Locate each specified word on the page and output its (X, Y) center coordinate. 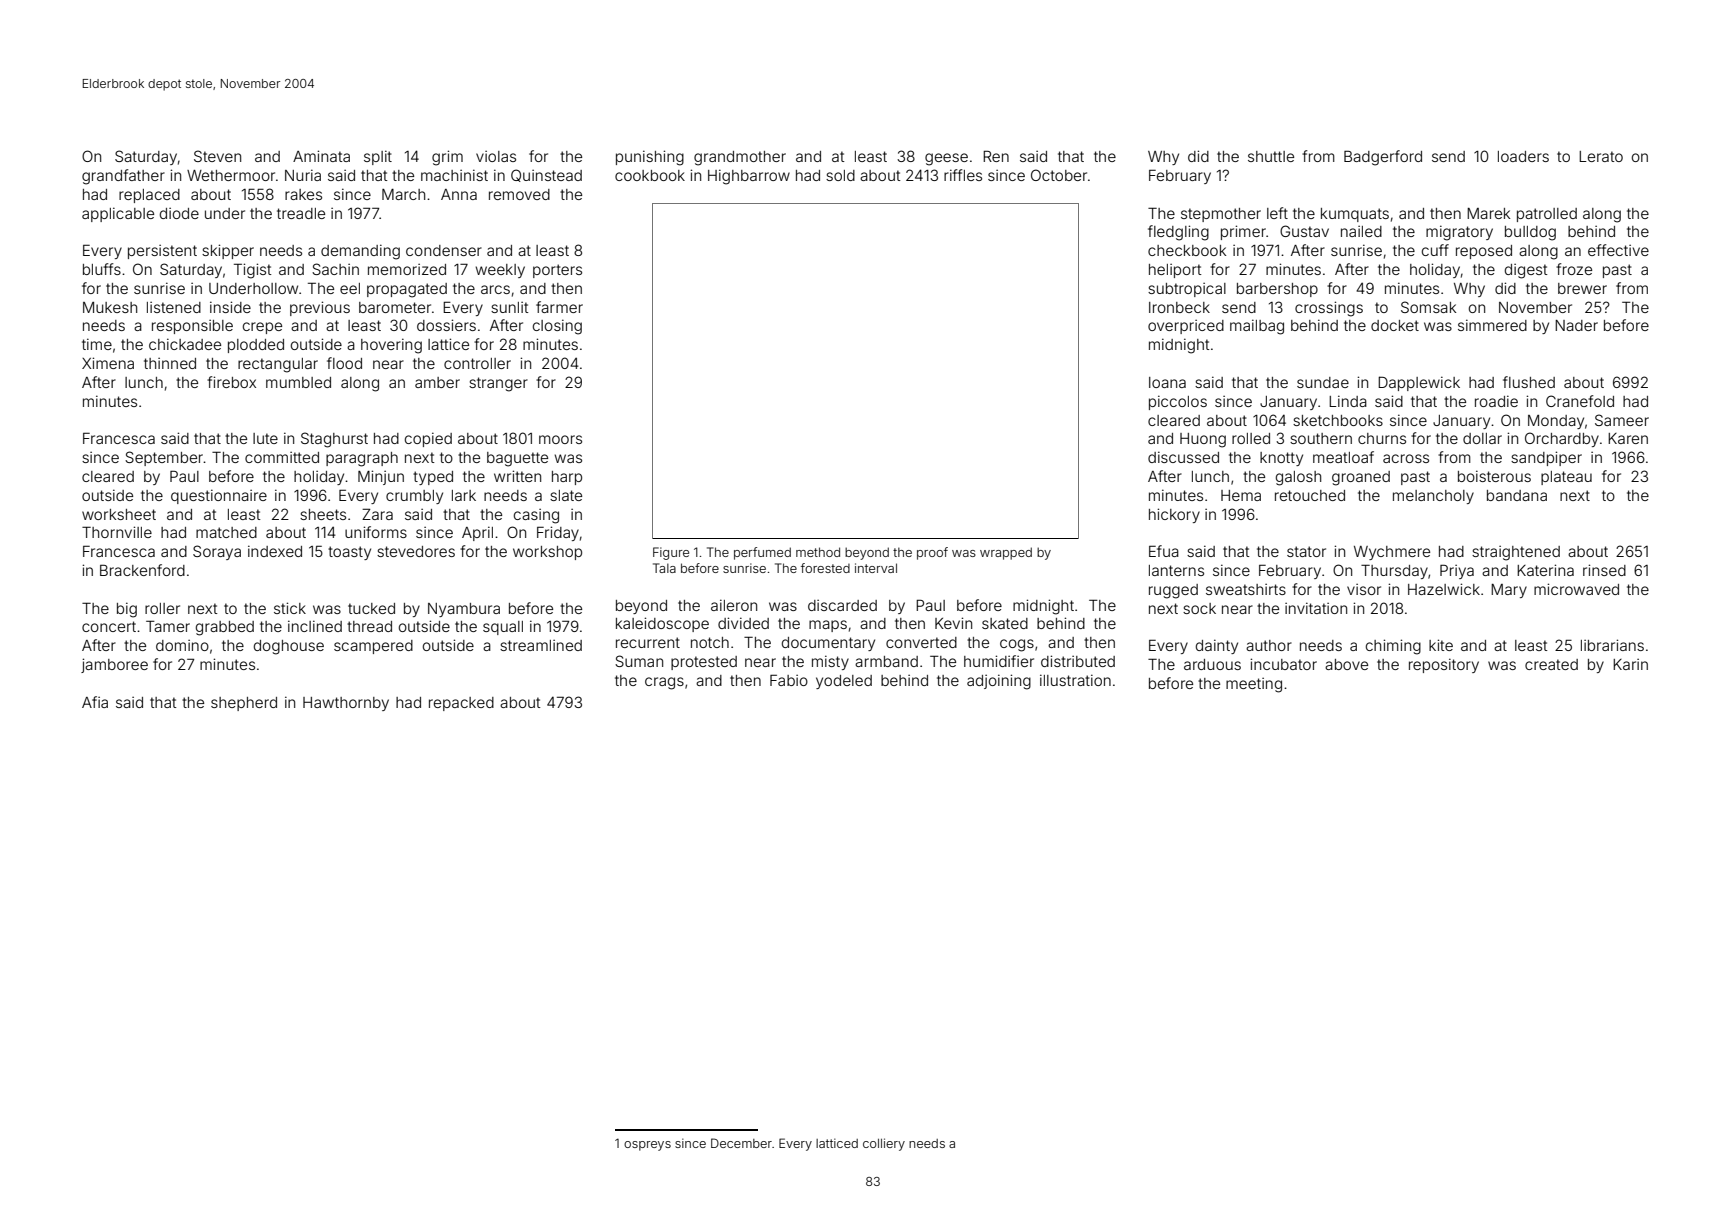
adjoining (999, 682)
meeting (1254, 685)
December (741, 1143)
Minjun (381, 477)
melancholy (1433, 497)
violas (496, 156)
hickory (1174, 515)
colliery (884, 1144)
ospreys (647, 1146)
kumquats (1355, 215)
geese (946, 159)
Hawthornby (346, 704)
